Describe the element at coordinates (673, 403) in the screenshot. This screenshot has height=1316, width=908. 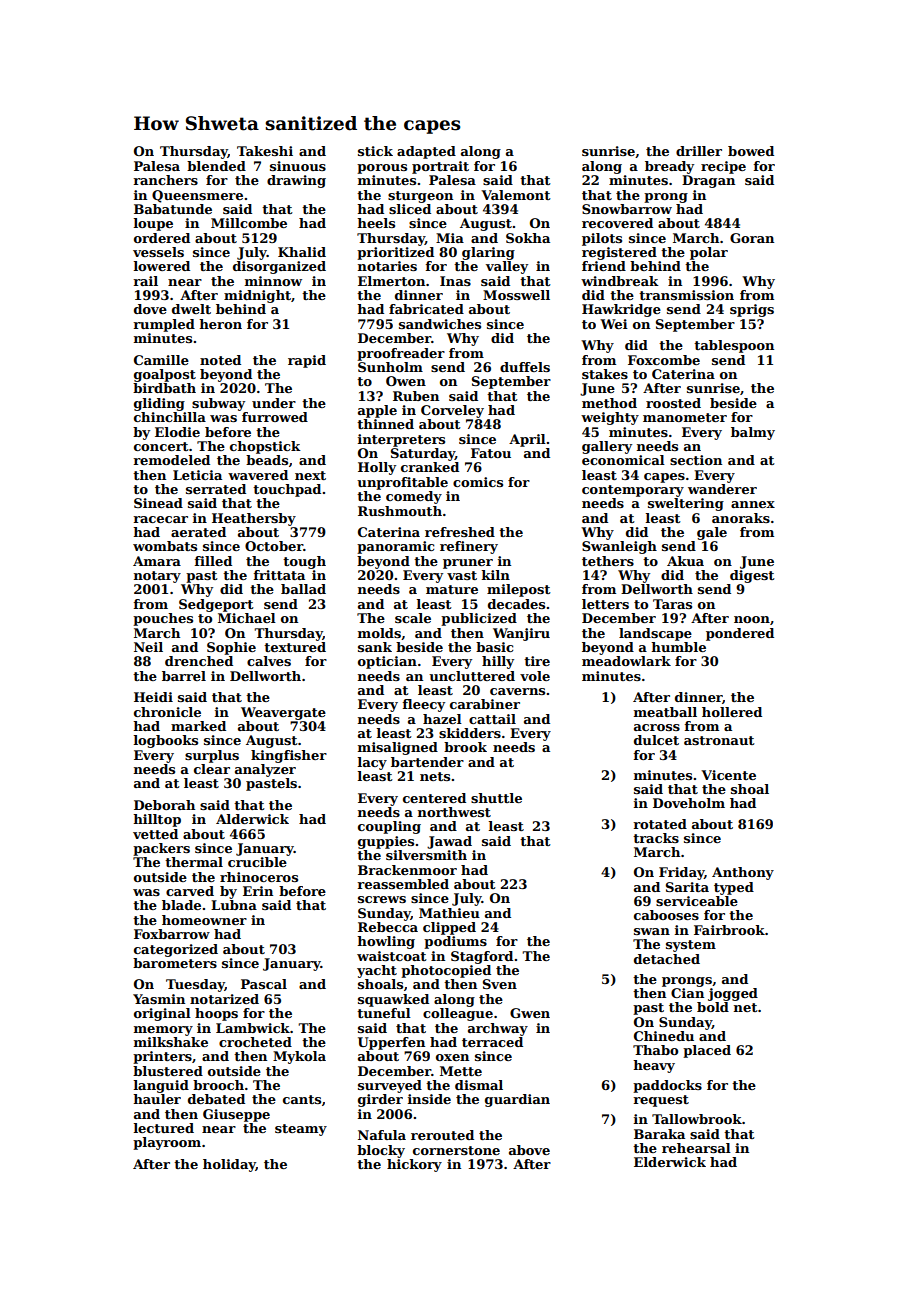
I see `roosted` at that location.
